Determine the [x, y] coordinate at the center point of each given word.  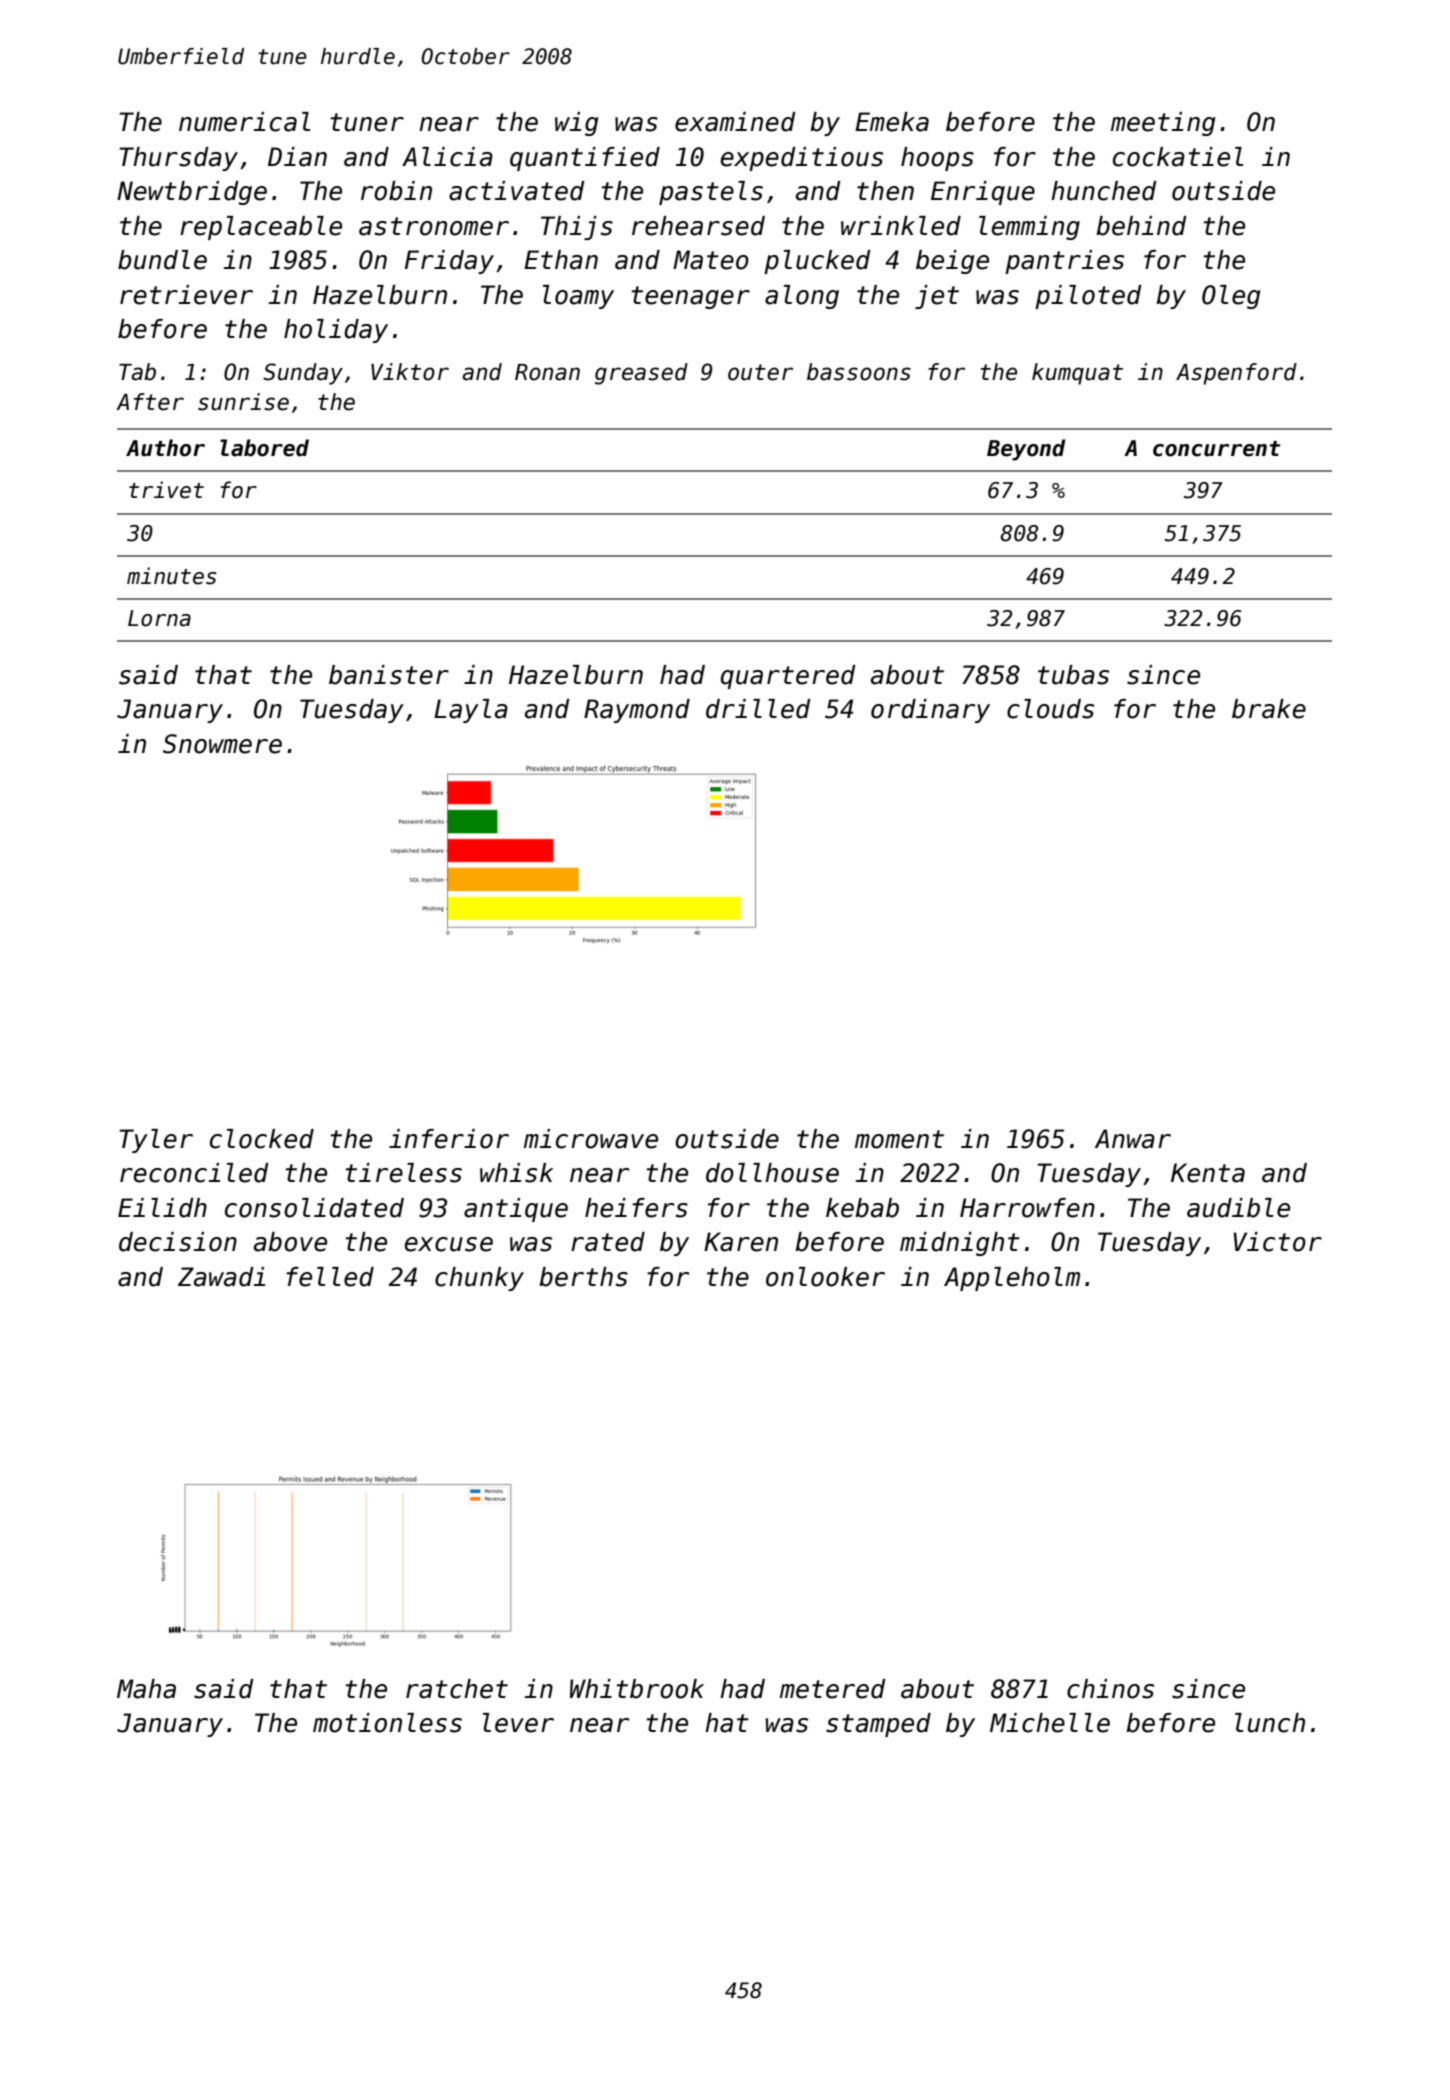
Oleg [1231, 297]
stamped [878, 1725]
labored [264, 448]
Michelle [1050, 1723]
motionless [387, 1723]
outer [760, 372]
